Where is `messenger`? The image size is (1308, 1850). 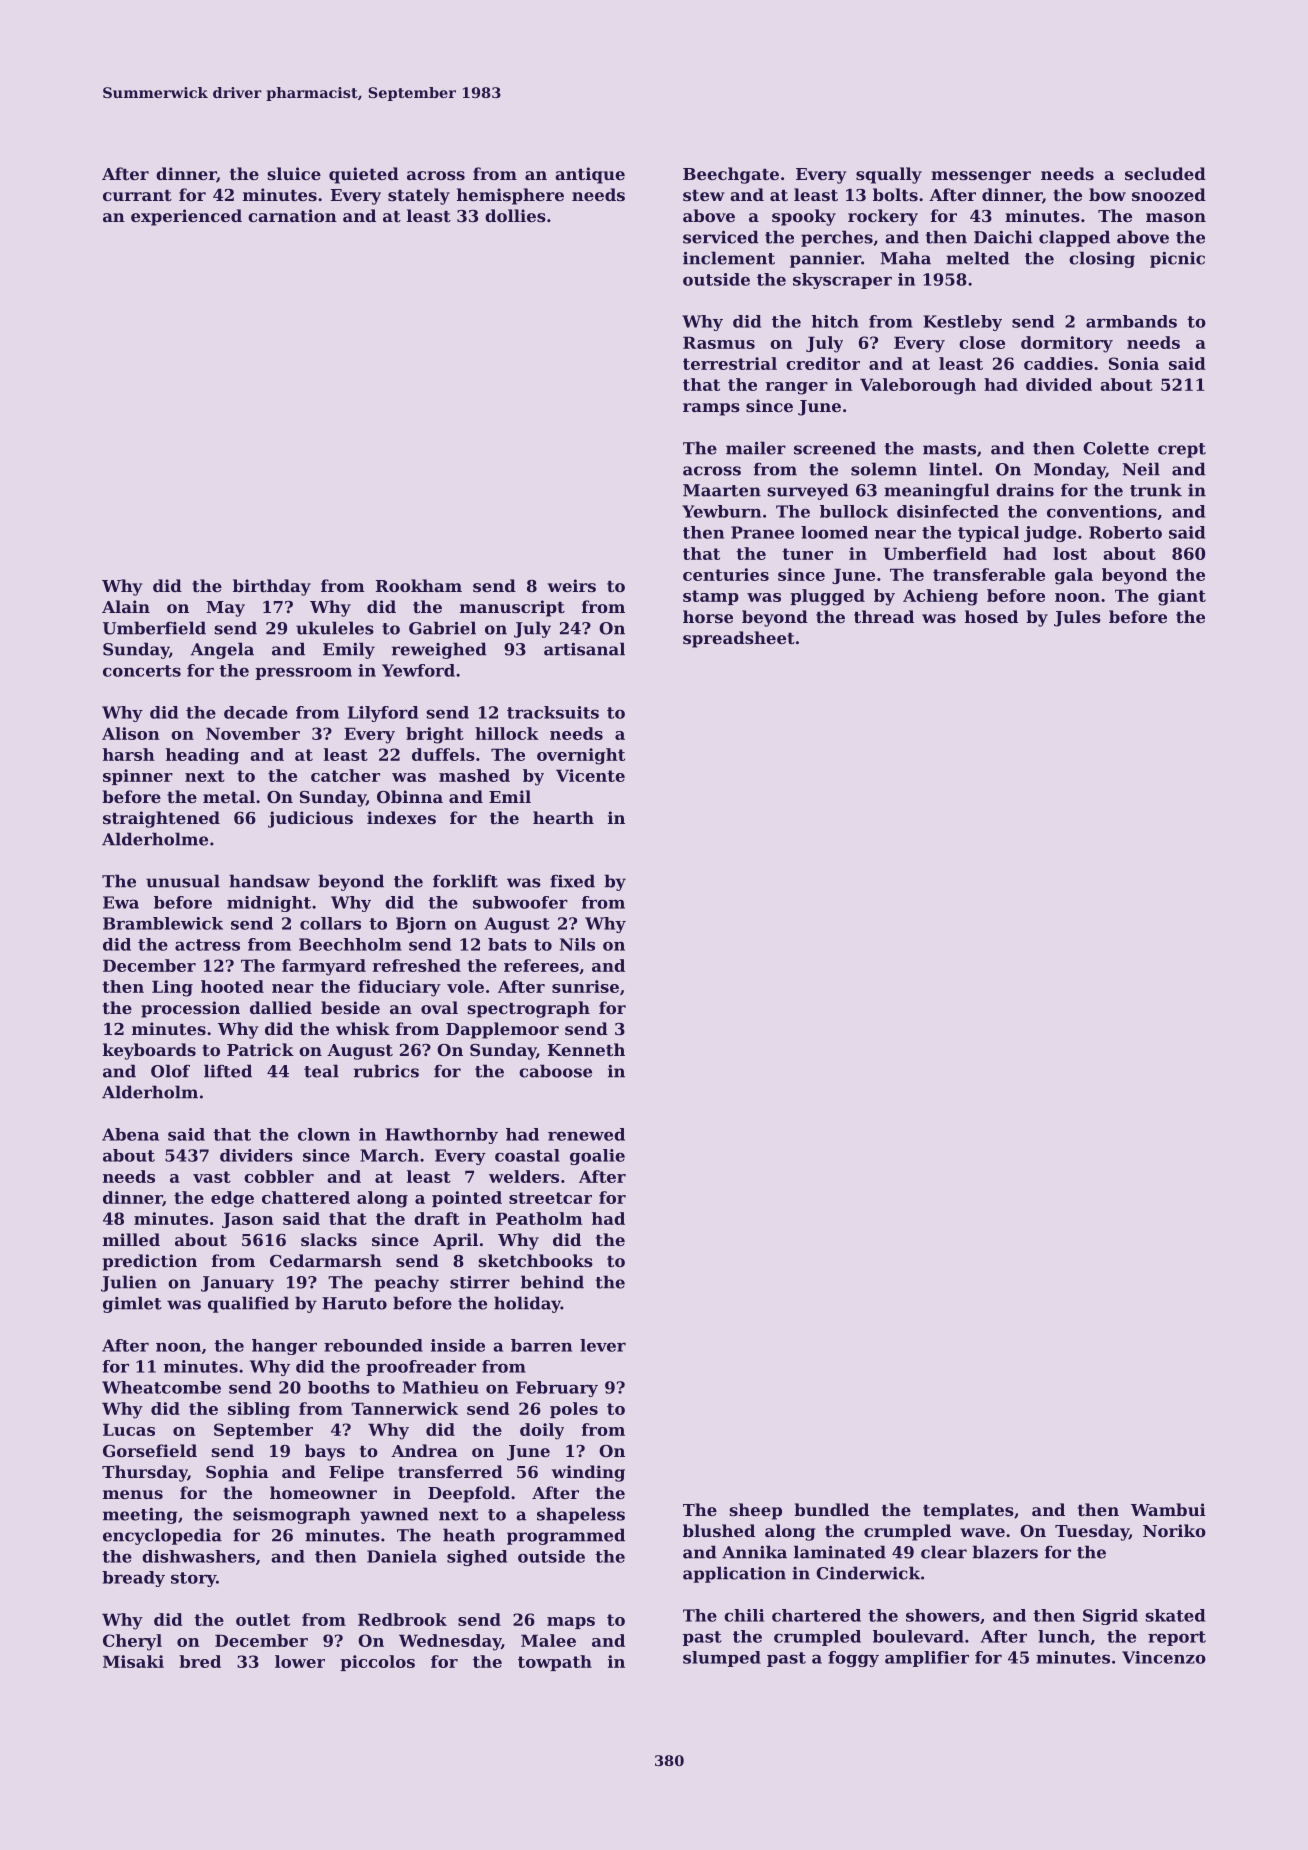
messenger is located at coordinates (981, 177).
